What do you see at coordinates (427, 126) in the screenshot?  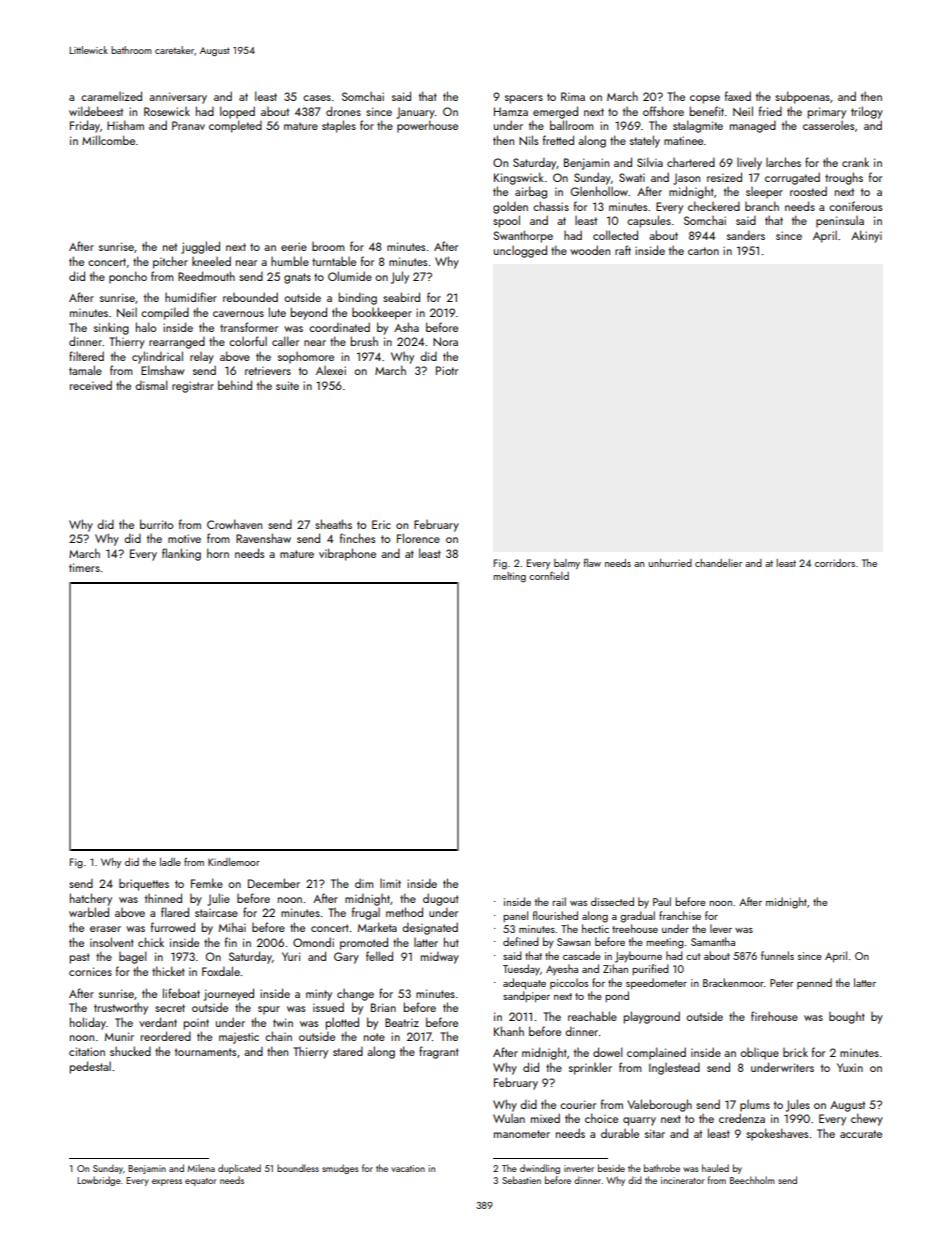 I see `powerhouse` at bounding box center [427, 126].
